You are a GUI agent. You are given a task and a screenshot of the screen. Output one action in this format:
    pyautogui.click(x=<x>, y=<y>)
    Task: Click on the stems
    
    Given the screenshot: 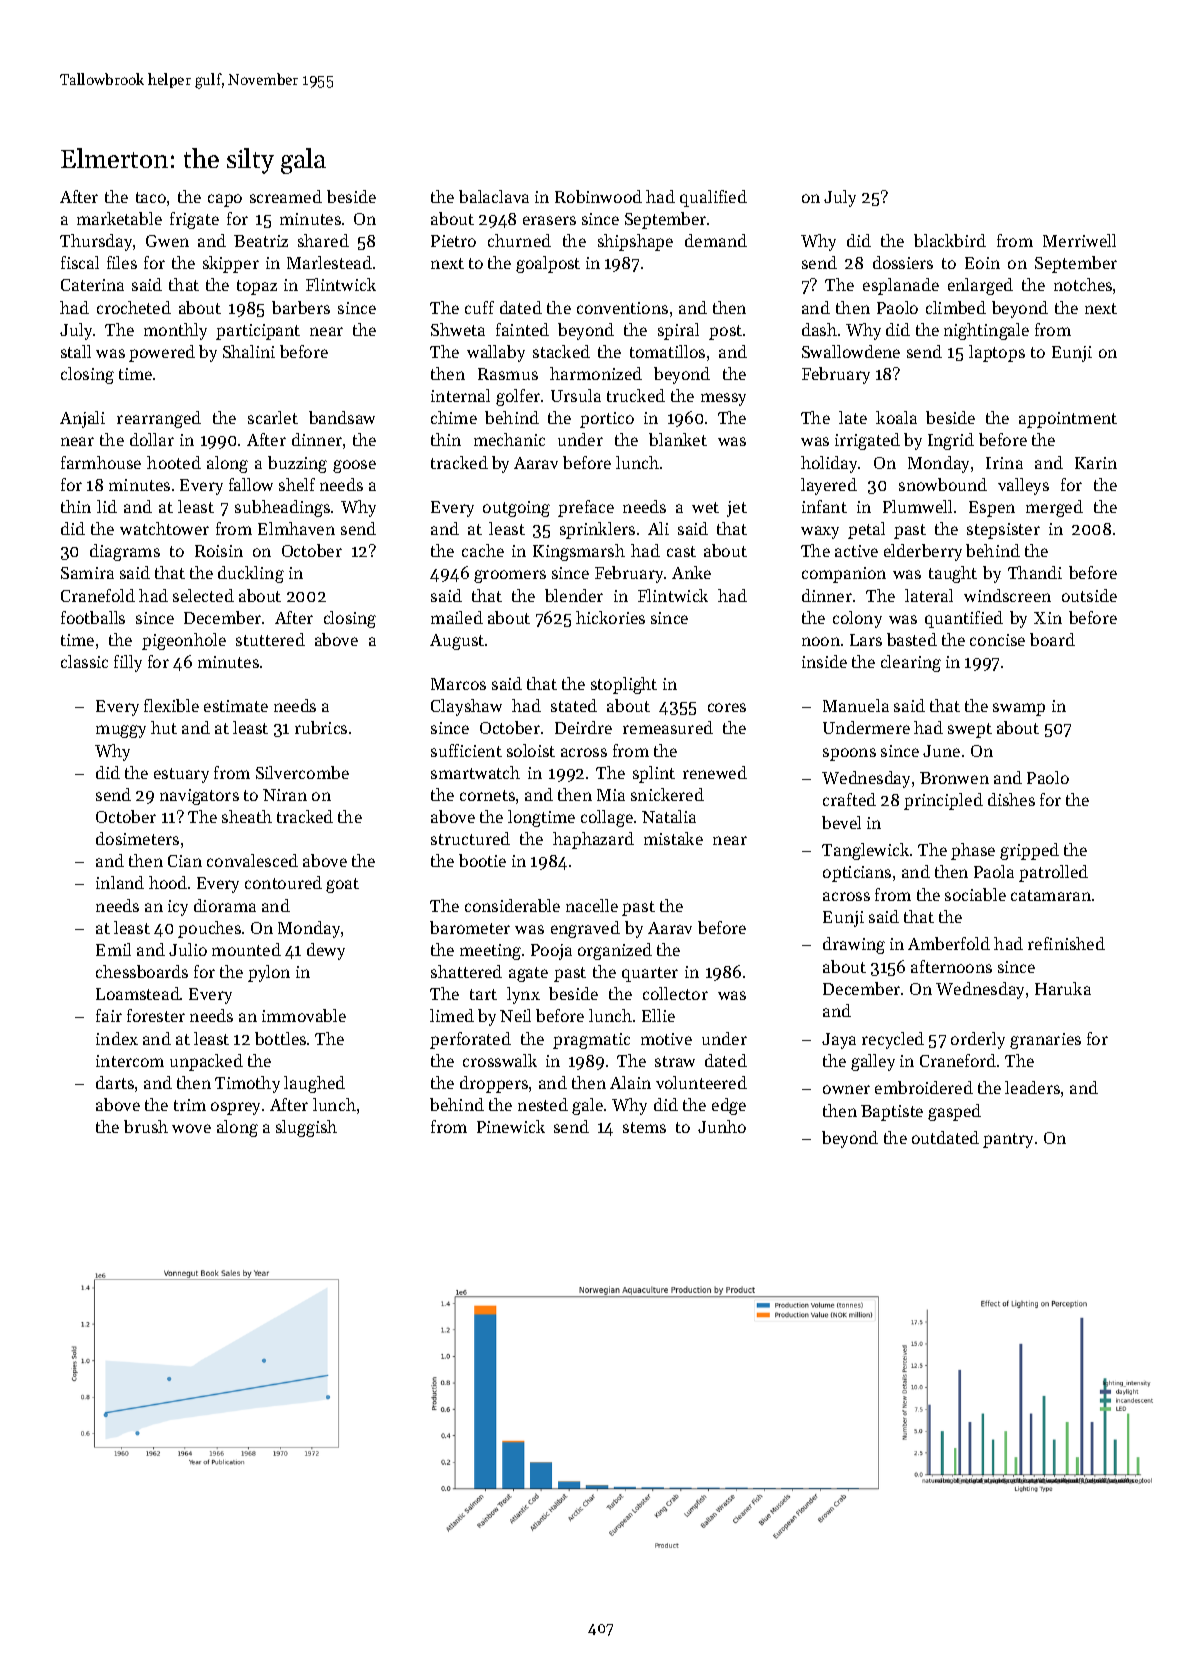 What is the action you would take?
    pyautogui.click(x=644, y=1127)
